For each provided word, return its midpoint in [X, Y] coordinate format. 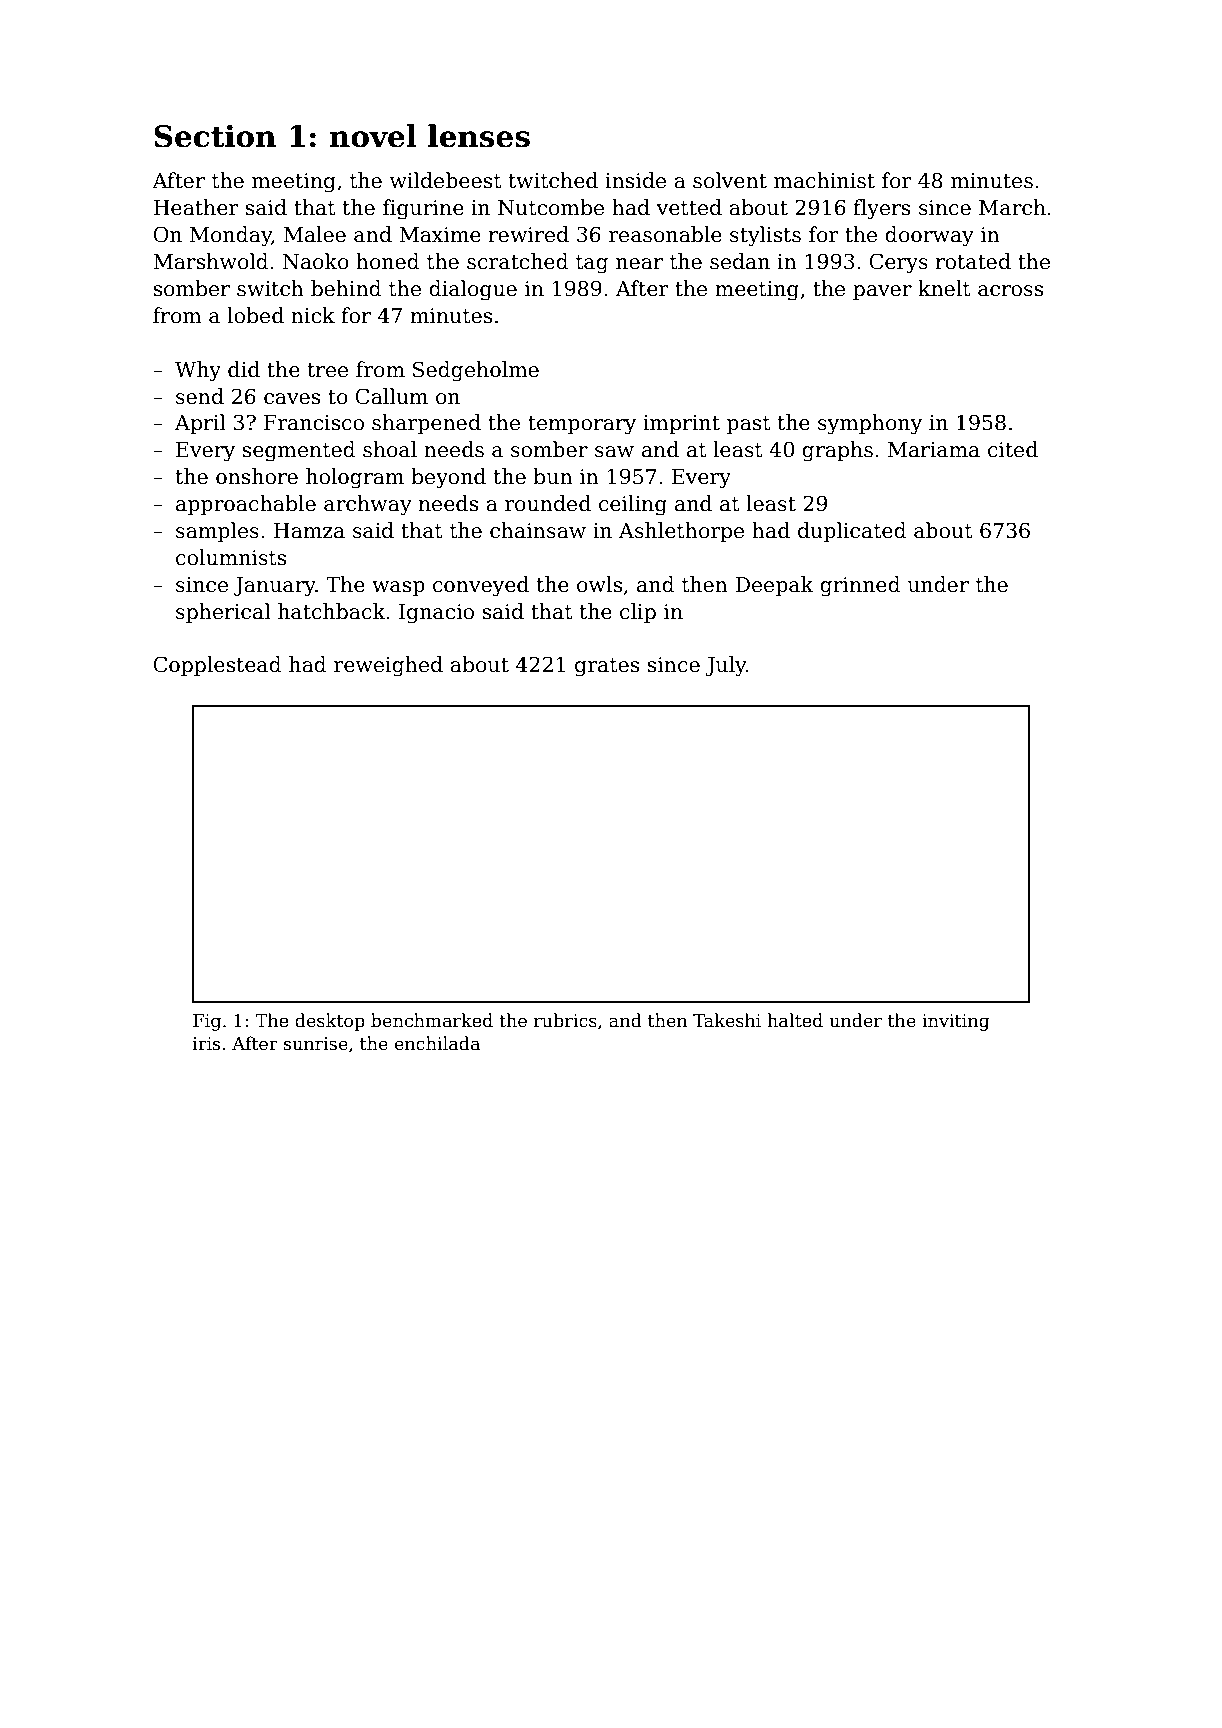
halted [795, 1020]
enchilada [437, 1043]
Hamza [309, 531]
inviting [956, 1022]
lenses [479, 136]
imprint [681, 424]
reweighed [388, 666]
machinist [824, 180]
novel [373, 136]
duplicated [852, 532]
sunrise [316, 1044]
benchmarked [432, 1020]
